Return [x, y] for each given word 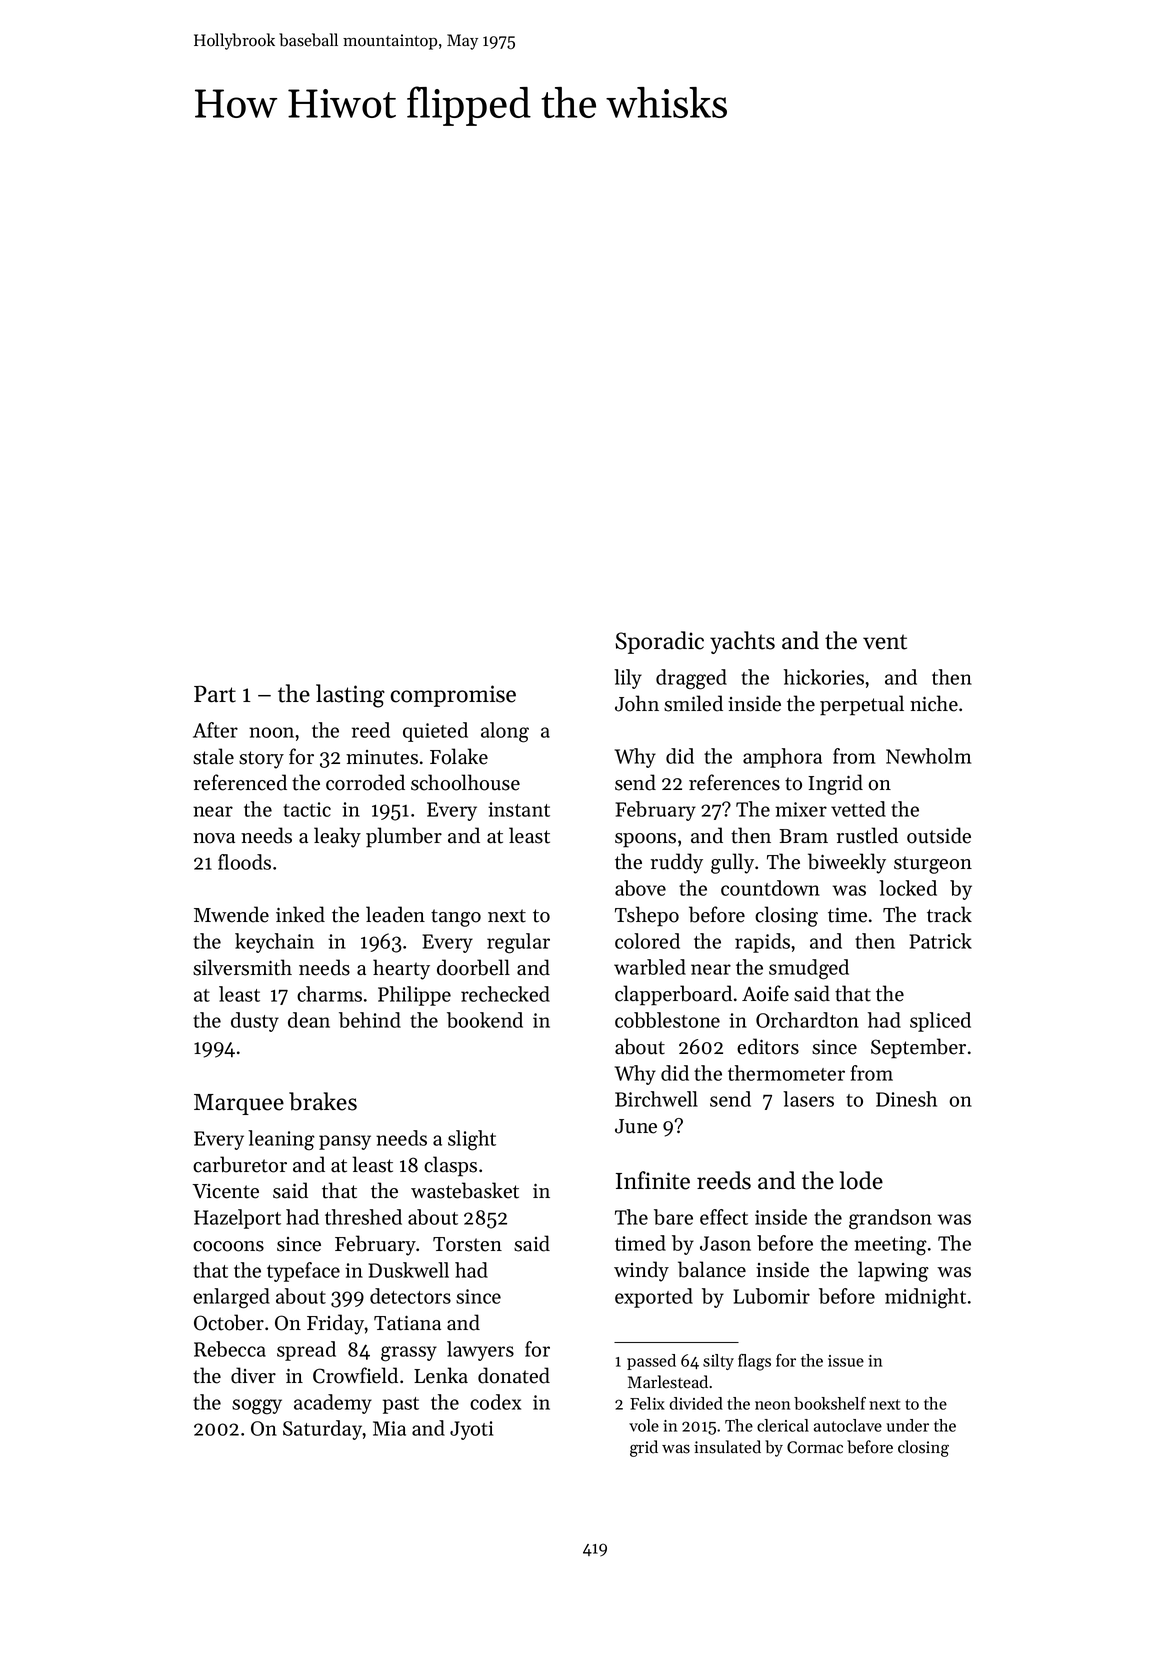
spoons [645, 840]
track [949, 914]
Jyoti [471, 1430]
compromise [453, 696]
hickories [824, 677]
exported [654, 1298]
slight [472, 1140]
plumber [404, 837]
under [907, 1425]
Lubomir [772, 1296]
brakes [323, 1101]
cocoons [228, 1246]
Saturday [323, 1430]
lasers [808, 1099]
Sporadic [659, 642]
